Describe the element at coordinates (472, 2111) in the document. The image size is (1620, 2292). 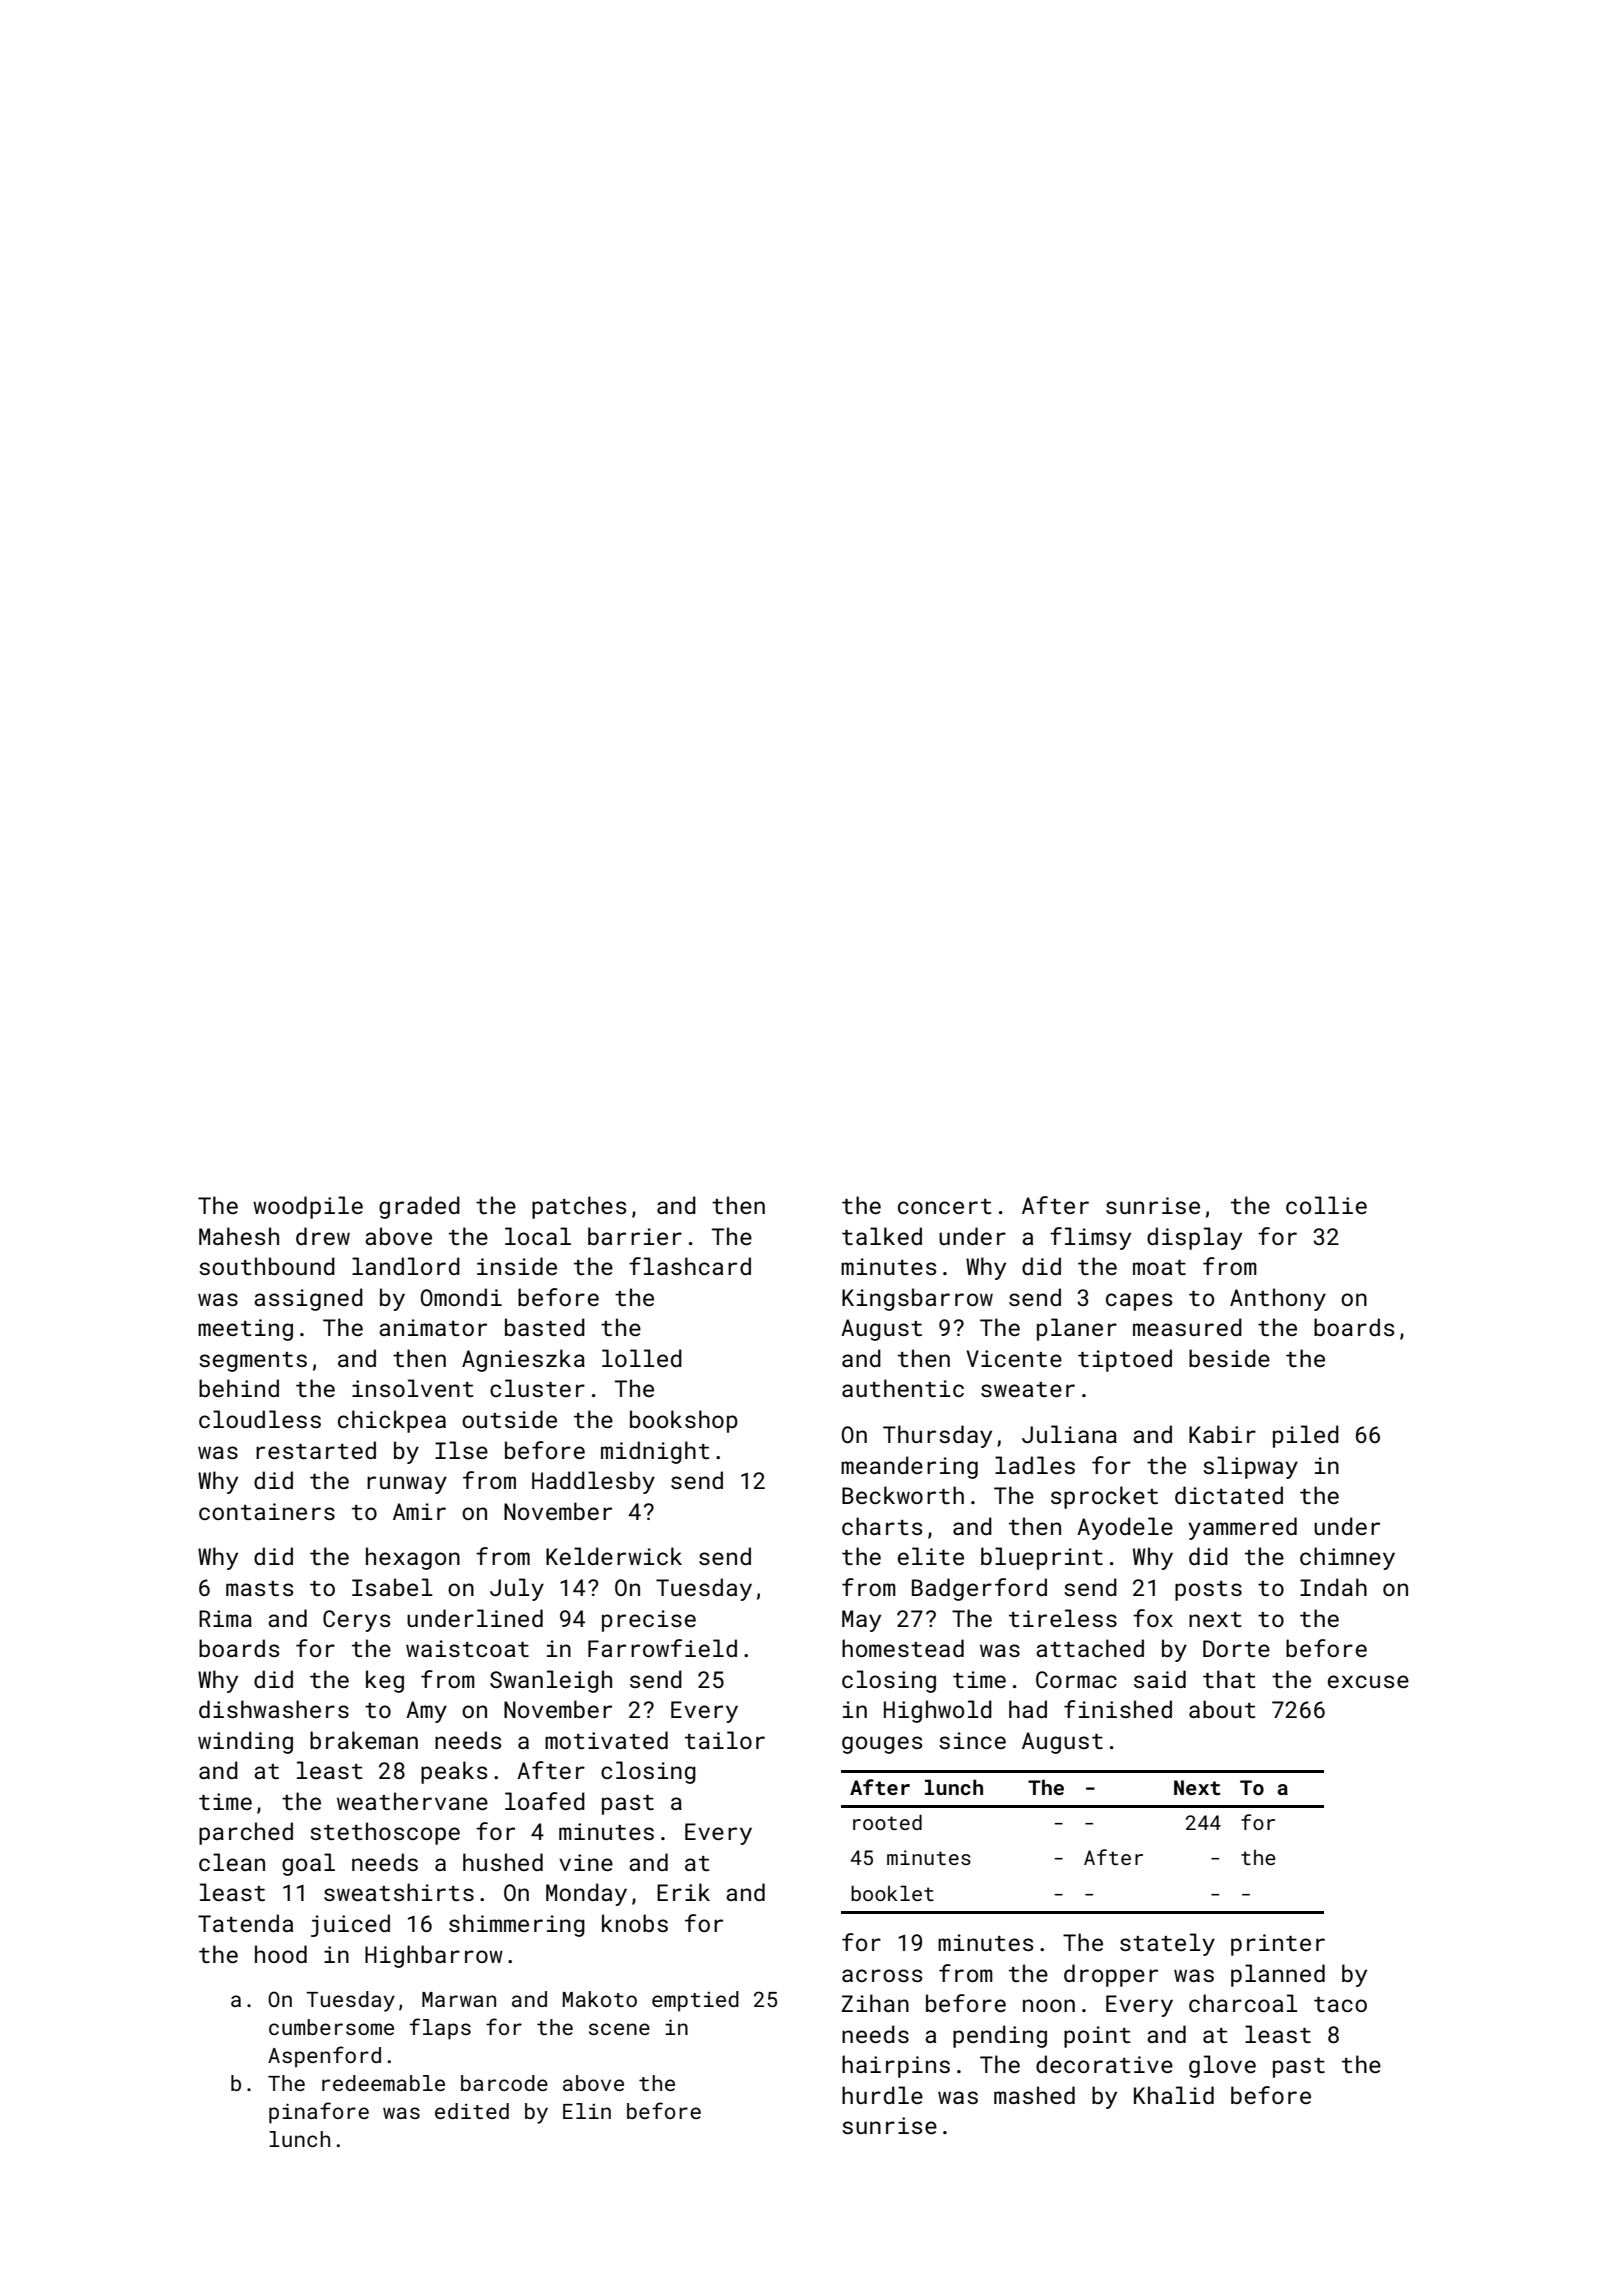
I see `edited` at that location.
